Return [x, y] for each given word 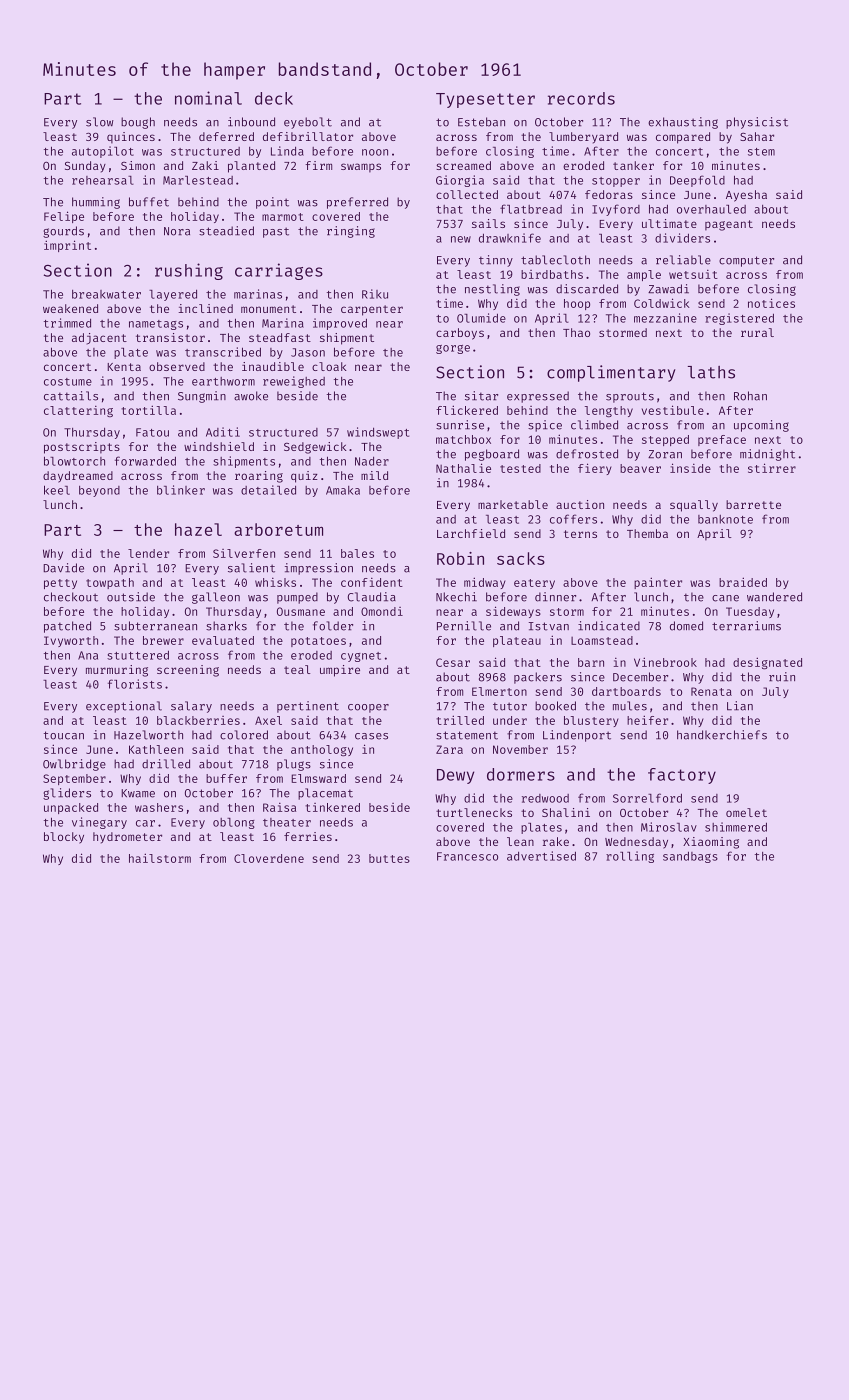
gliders [67, 794]
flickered [467, 410]
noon [375, 152]
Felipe [64, 217]
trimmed [67, 323]
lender [148, 553]
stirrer [772, 468]
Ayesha [746, 196]
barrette [753, 504]
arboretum [278, 529]
